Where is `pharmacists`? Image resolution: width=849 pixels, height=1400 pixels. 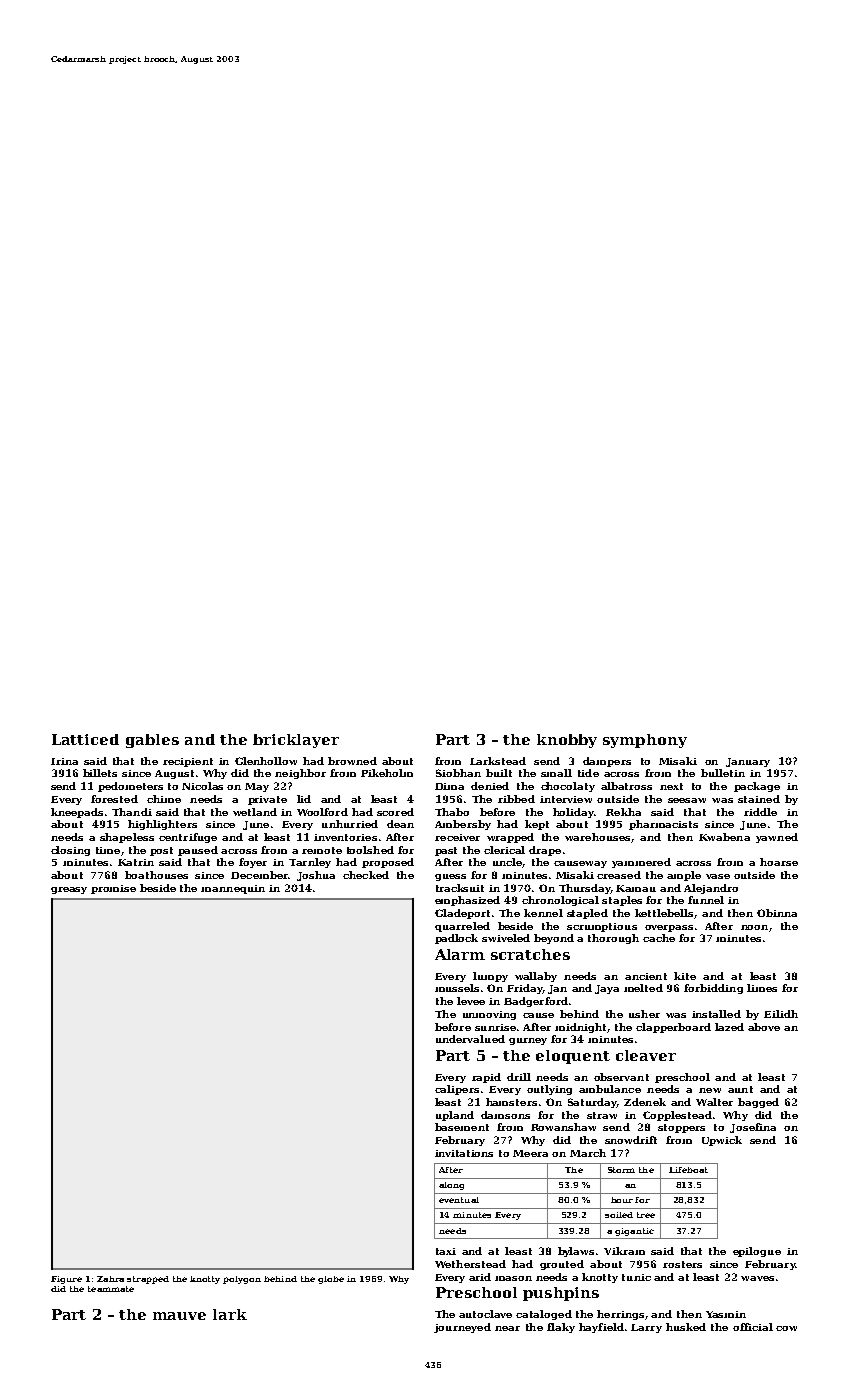 pharmacists is located at coordinates (663, 825).
